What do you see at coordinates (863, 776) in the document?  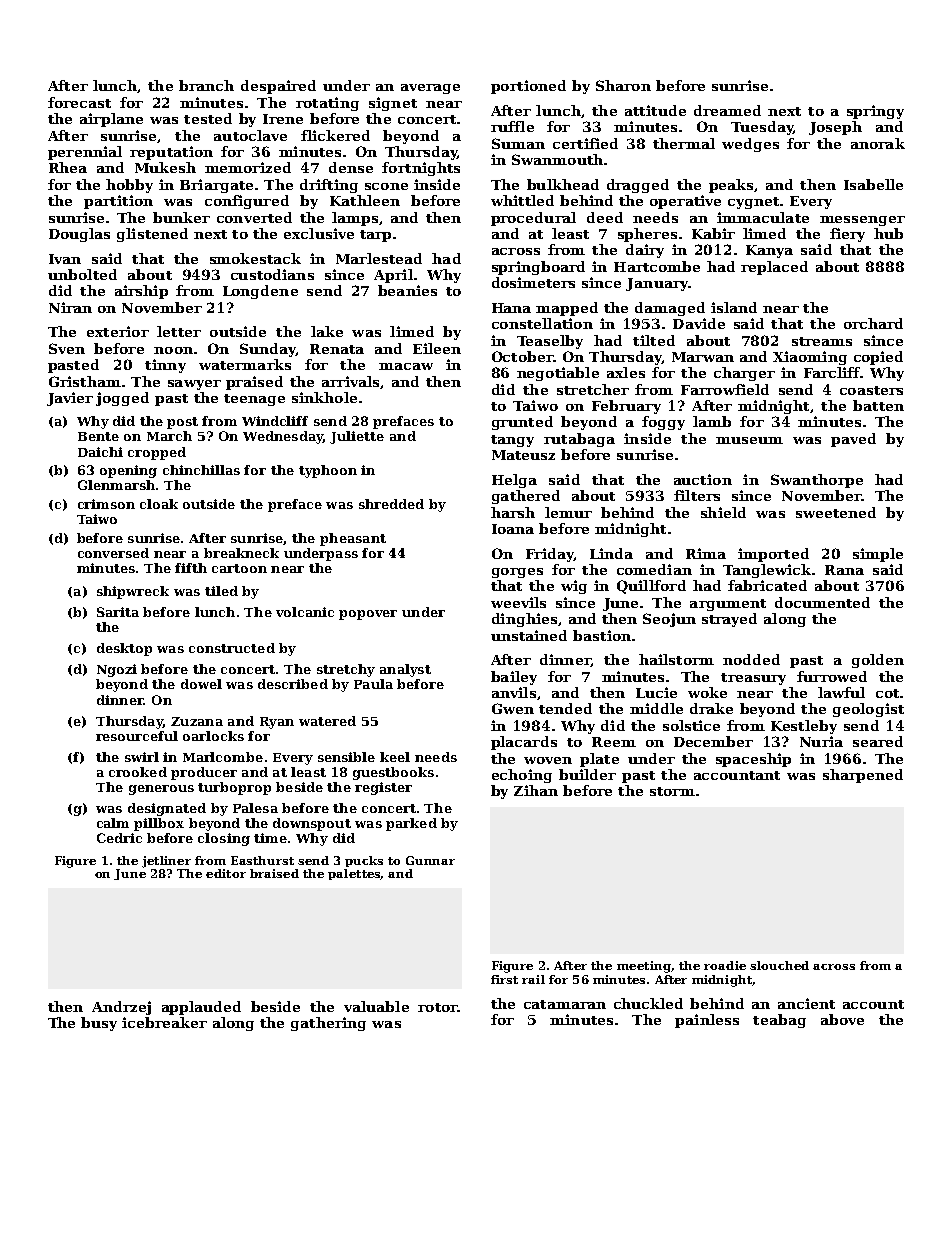 I see `sharpened` at bounding box center [863, 776].
